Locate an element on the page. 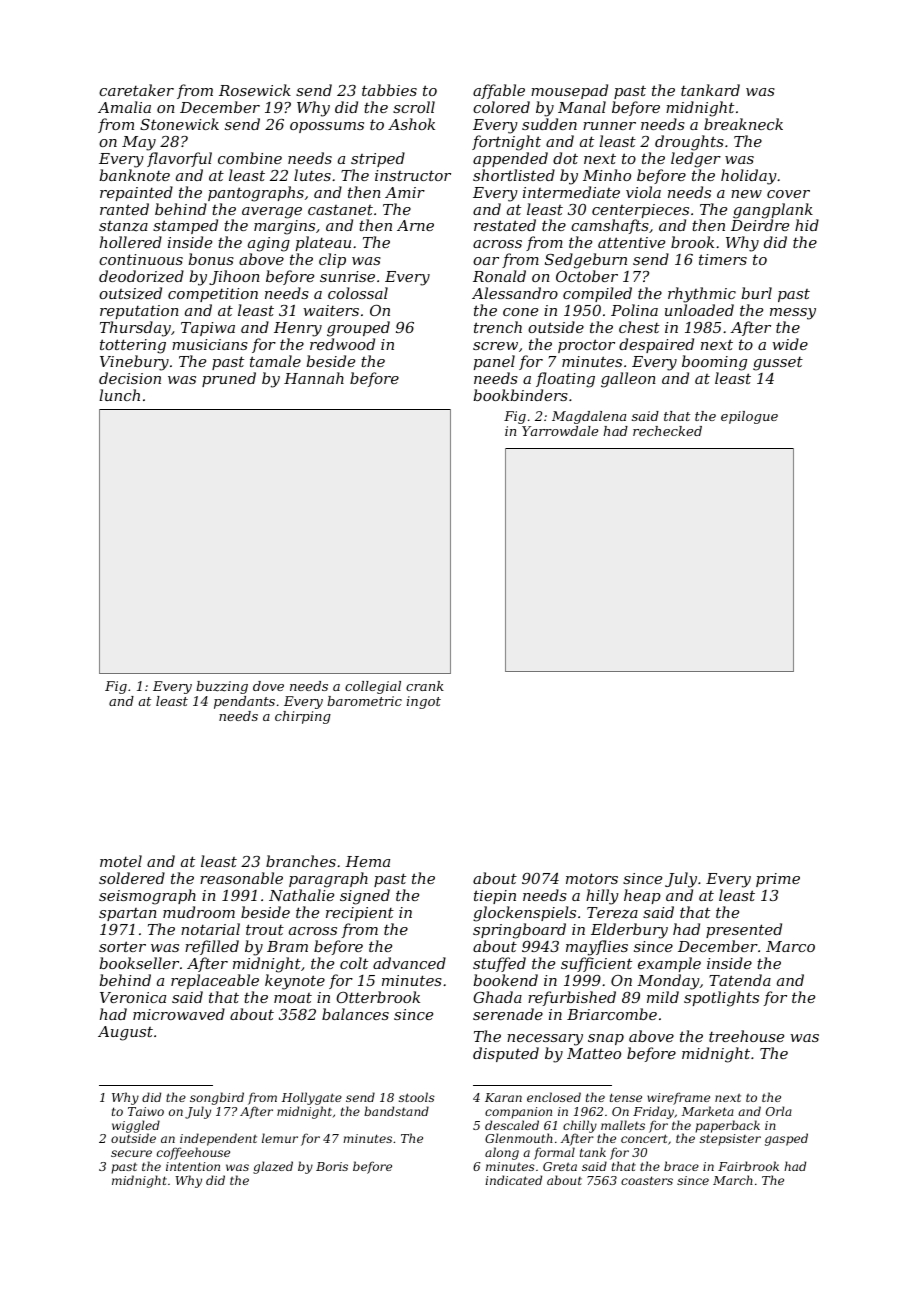 Image resolution: width=924 pixels, height=1308 pixels. breakneck is located at coordinates (743, 124).
